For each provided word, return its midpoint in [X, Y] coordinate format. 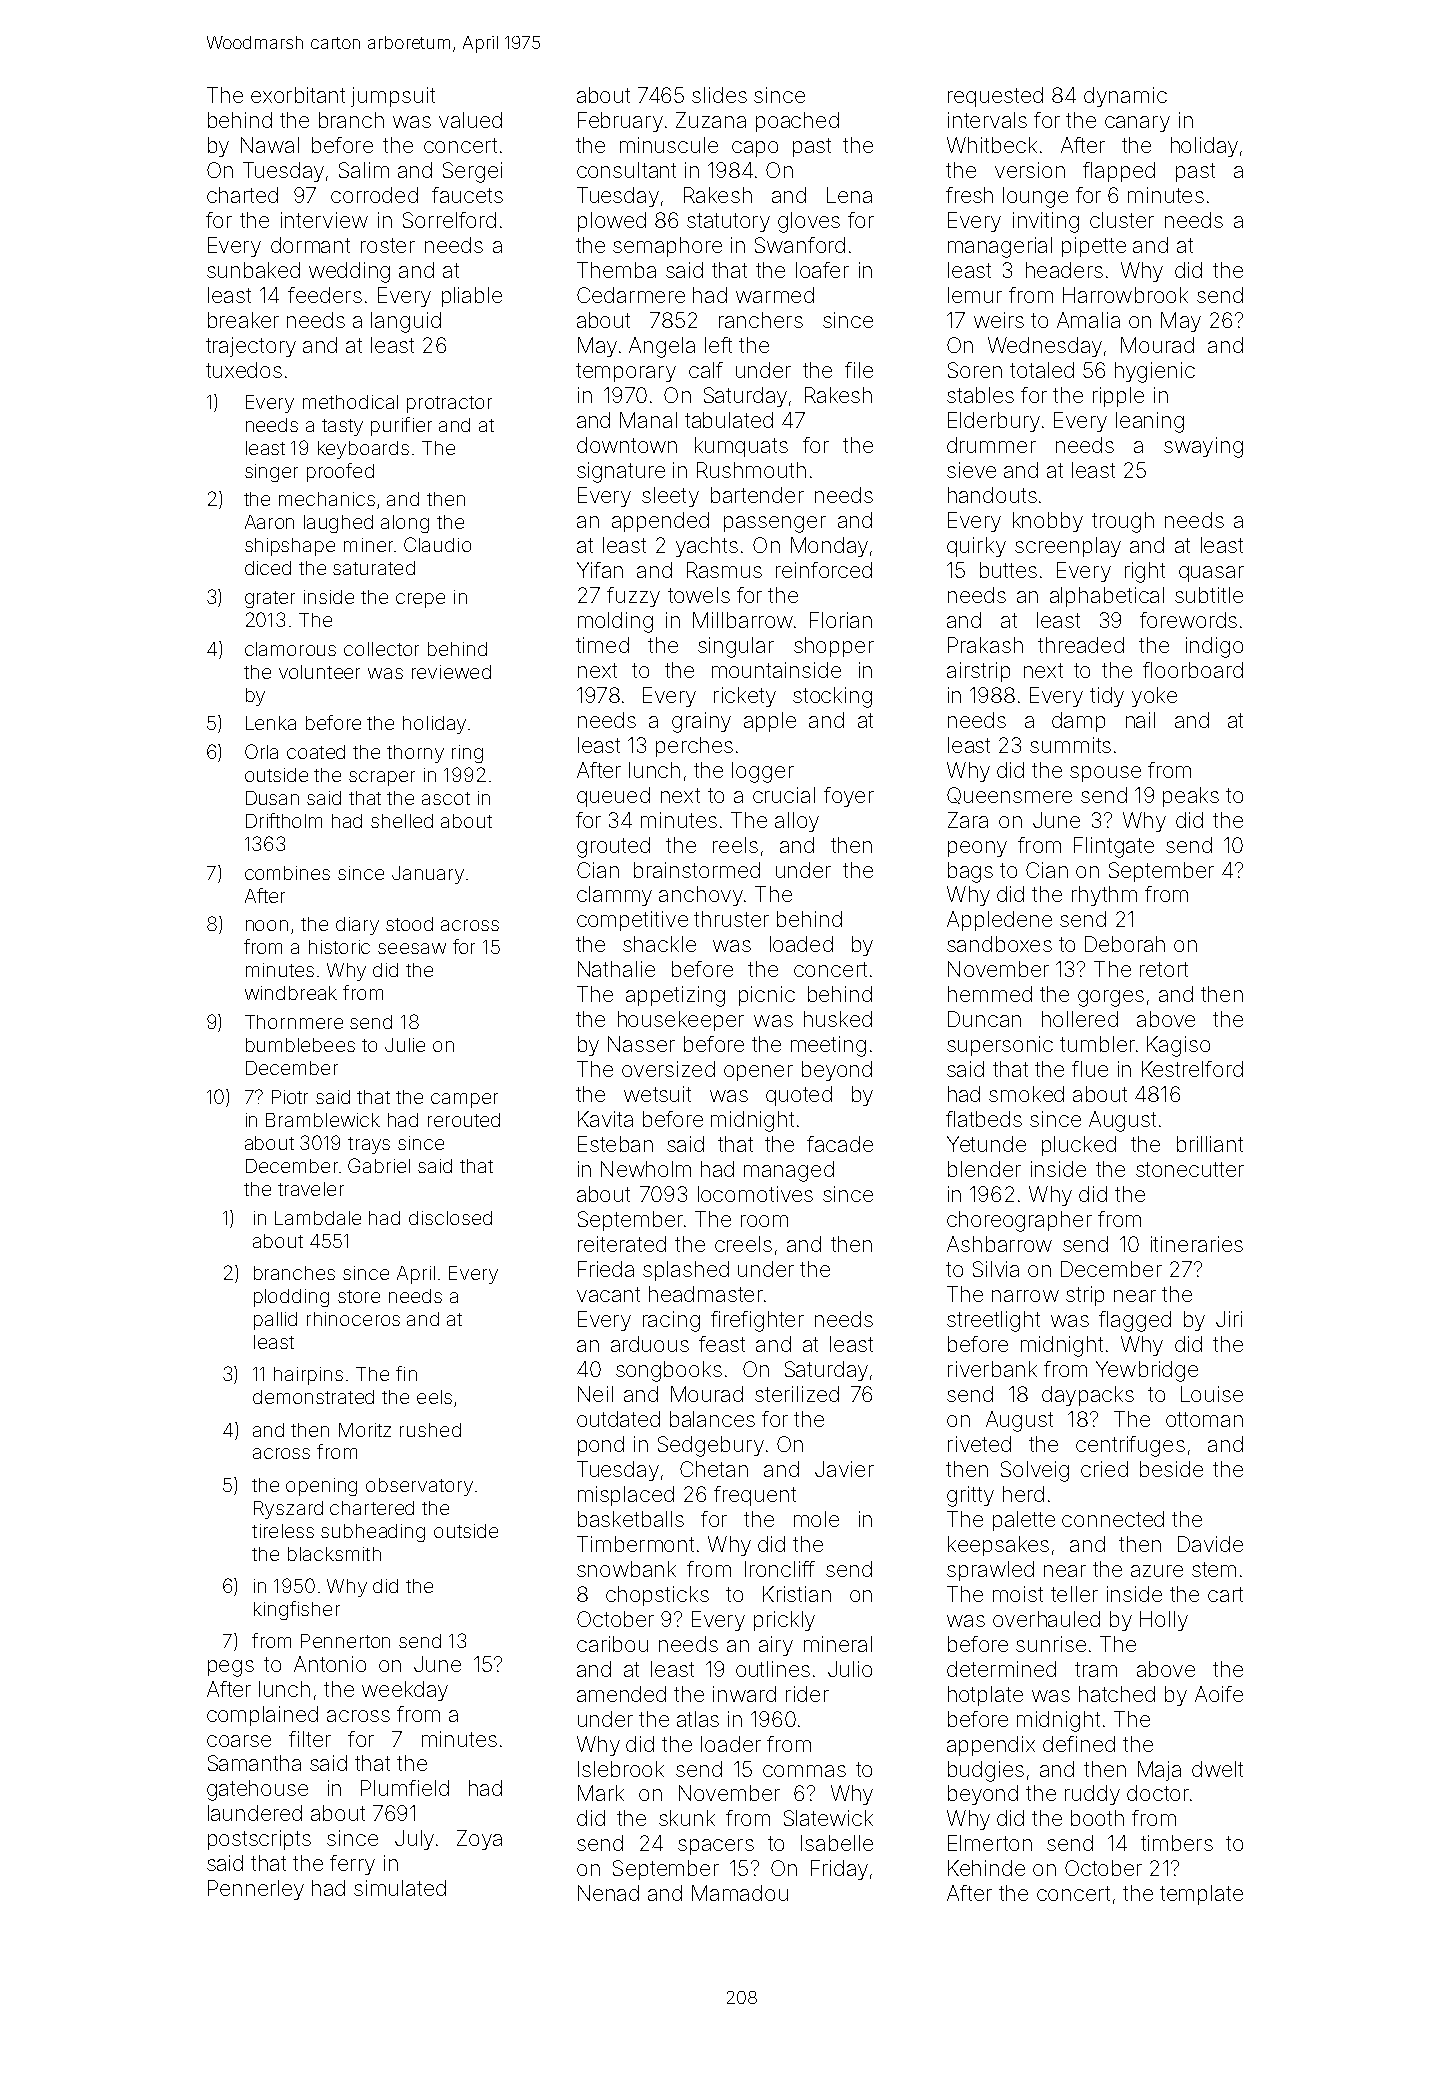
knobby [1048, 522]
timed [602, 645]
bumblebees [300, 1045]
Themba [616, 270]
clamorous [290, 649]
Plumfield [405, 1788]
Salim [364, 170]
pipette [1094, 247]
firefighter [757, 1321]
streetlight [993, 1321]
